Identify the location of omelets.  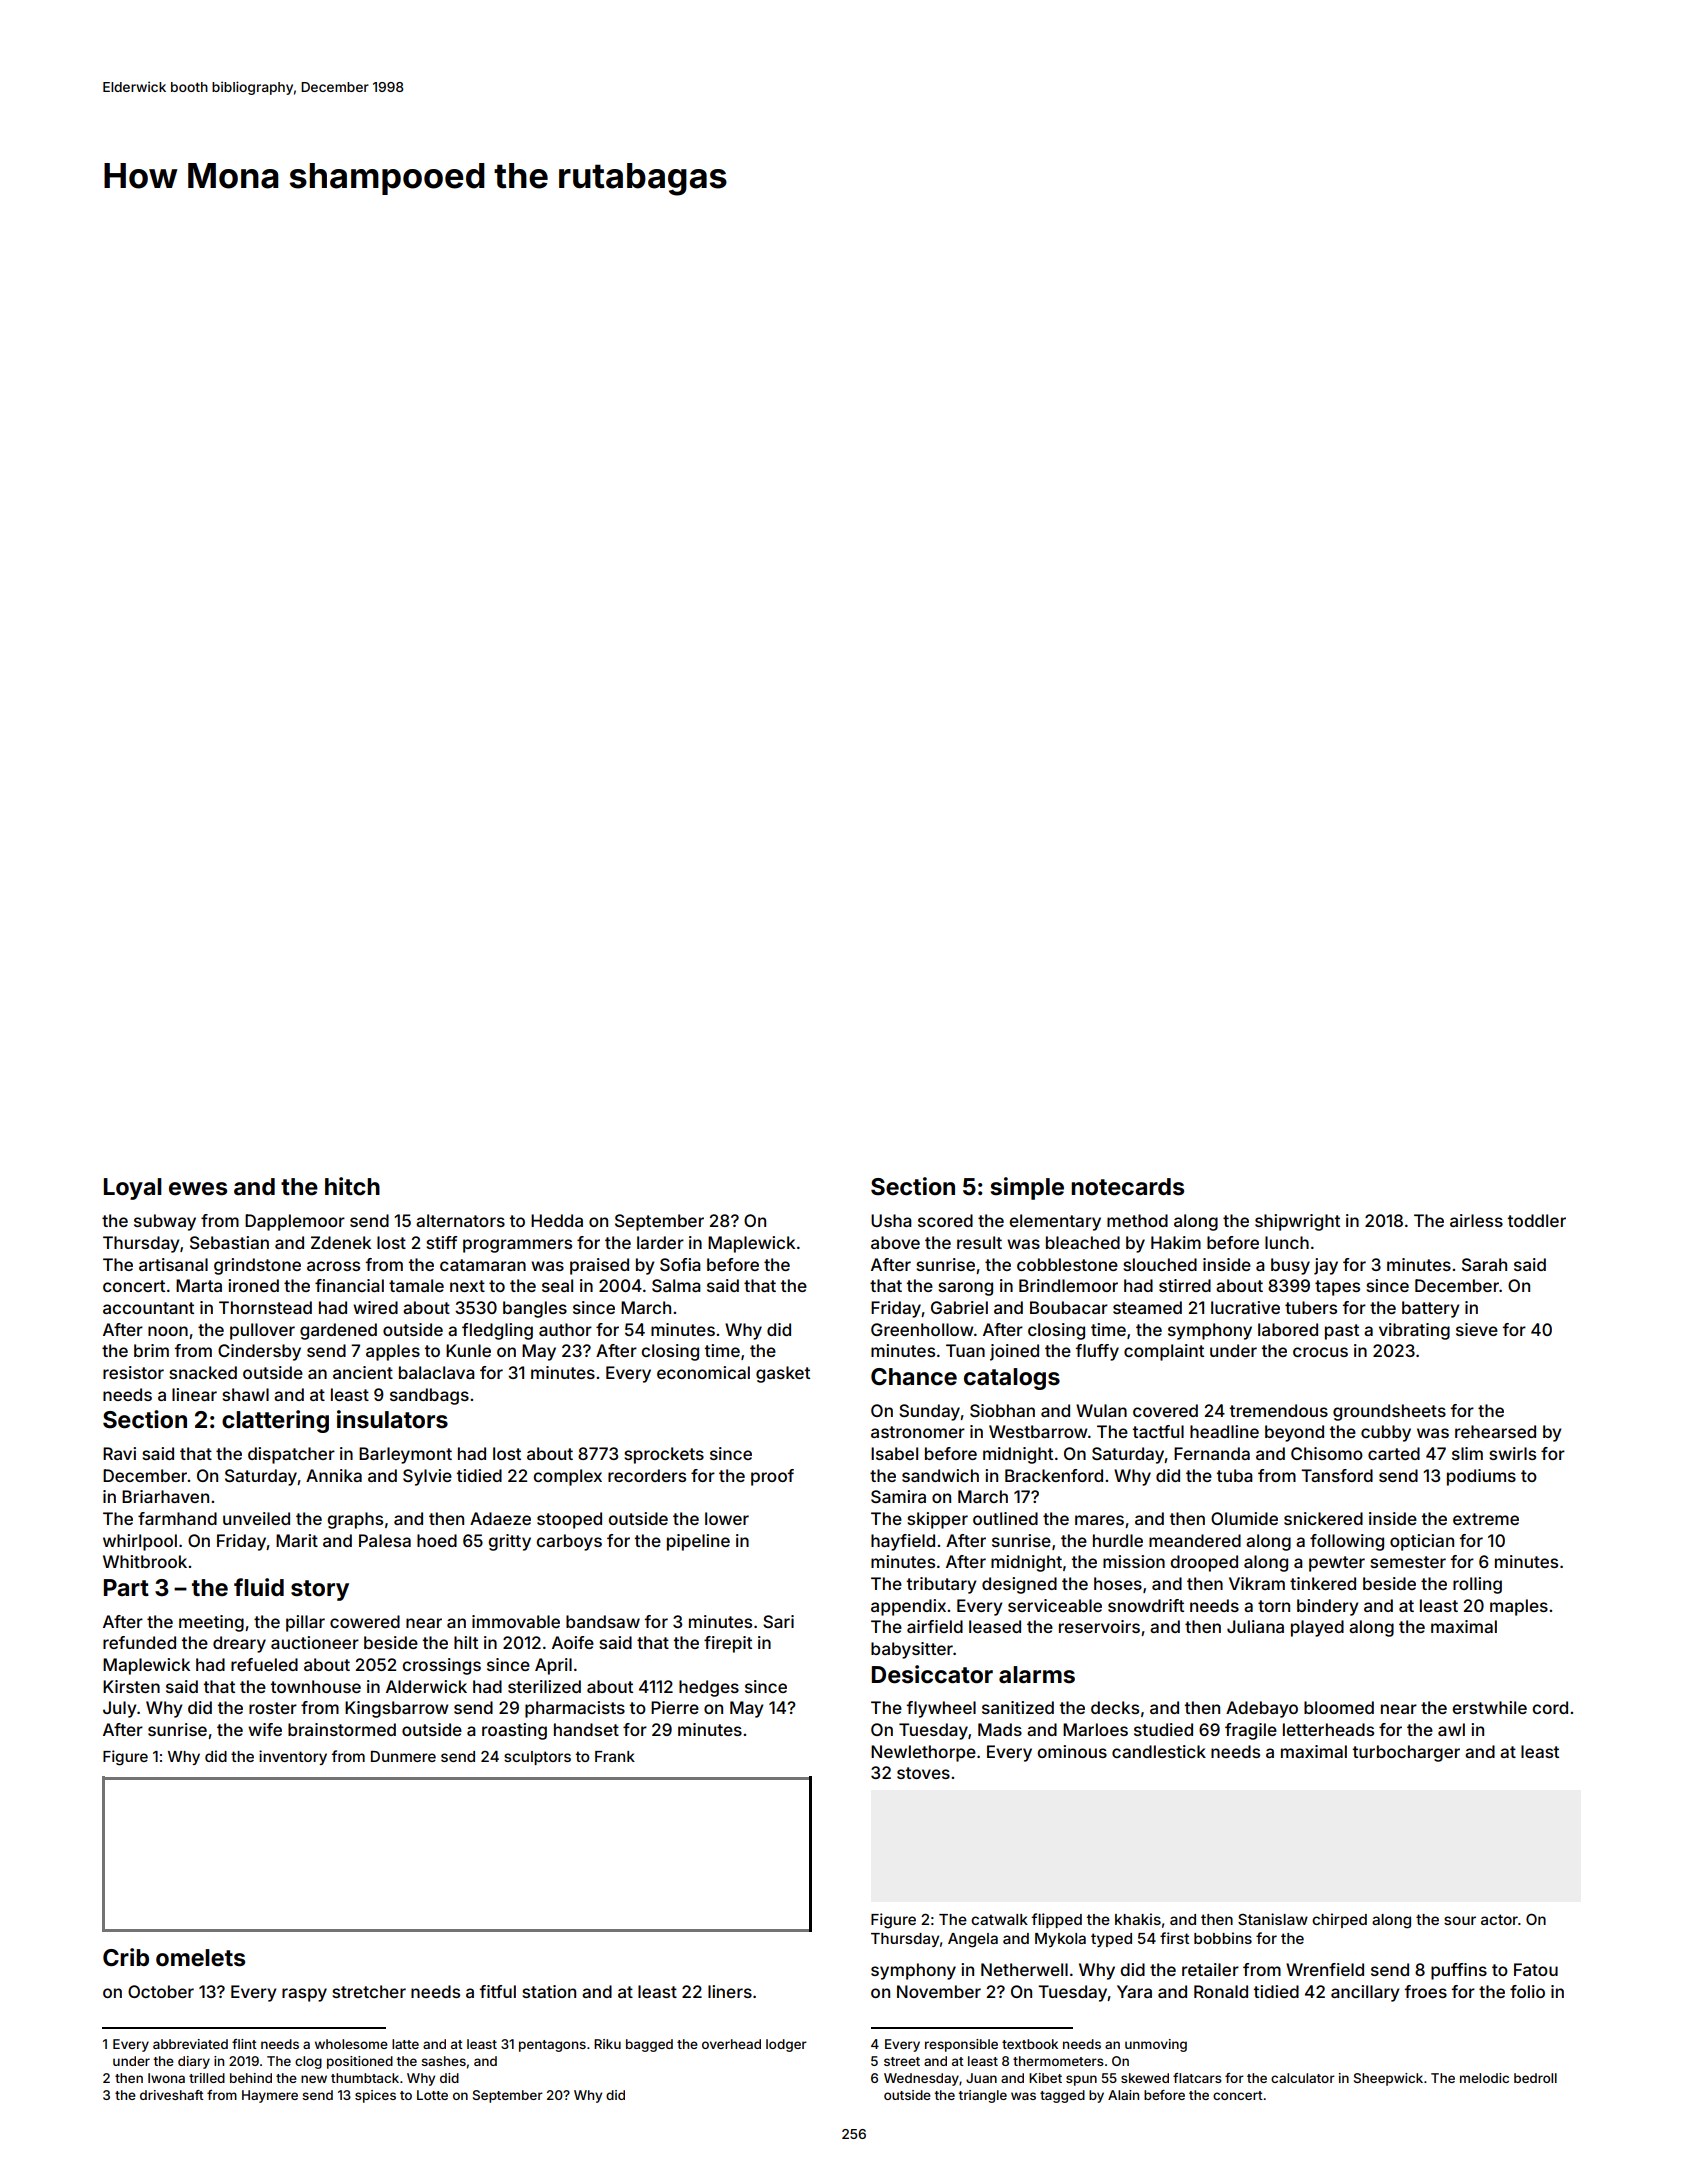
(200, 1958).
